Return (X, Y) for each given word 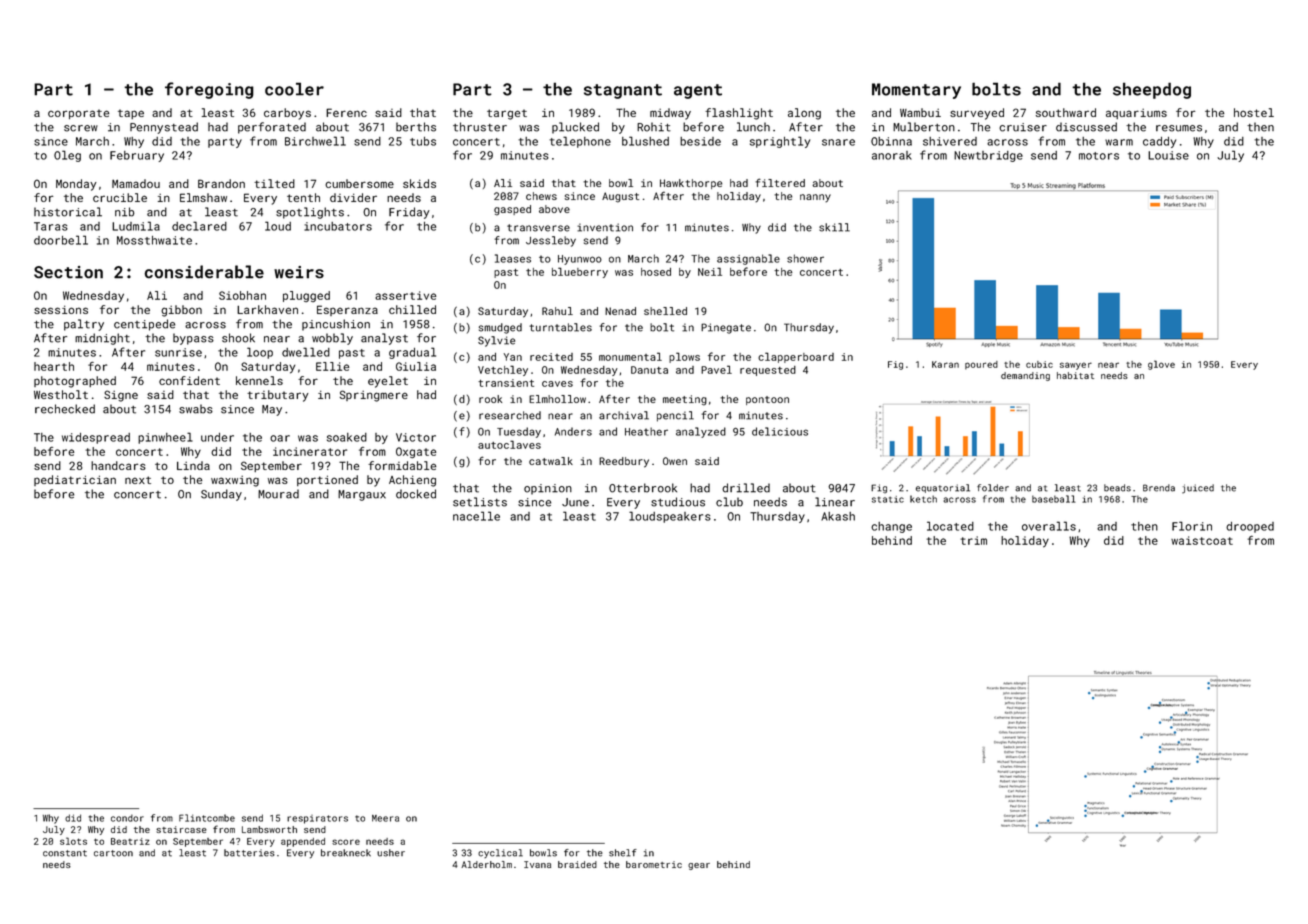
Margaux (362, 495)
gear (699, 866)
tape (131, 114)
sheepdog (1152, 90)
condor (127, 818)
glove (1161, 365)
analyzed (701, 432)
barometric (654, 864)
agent (698, 91)
